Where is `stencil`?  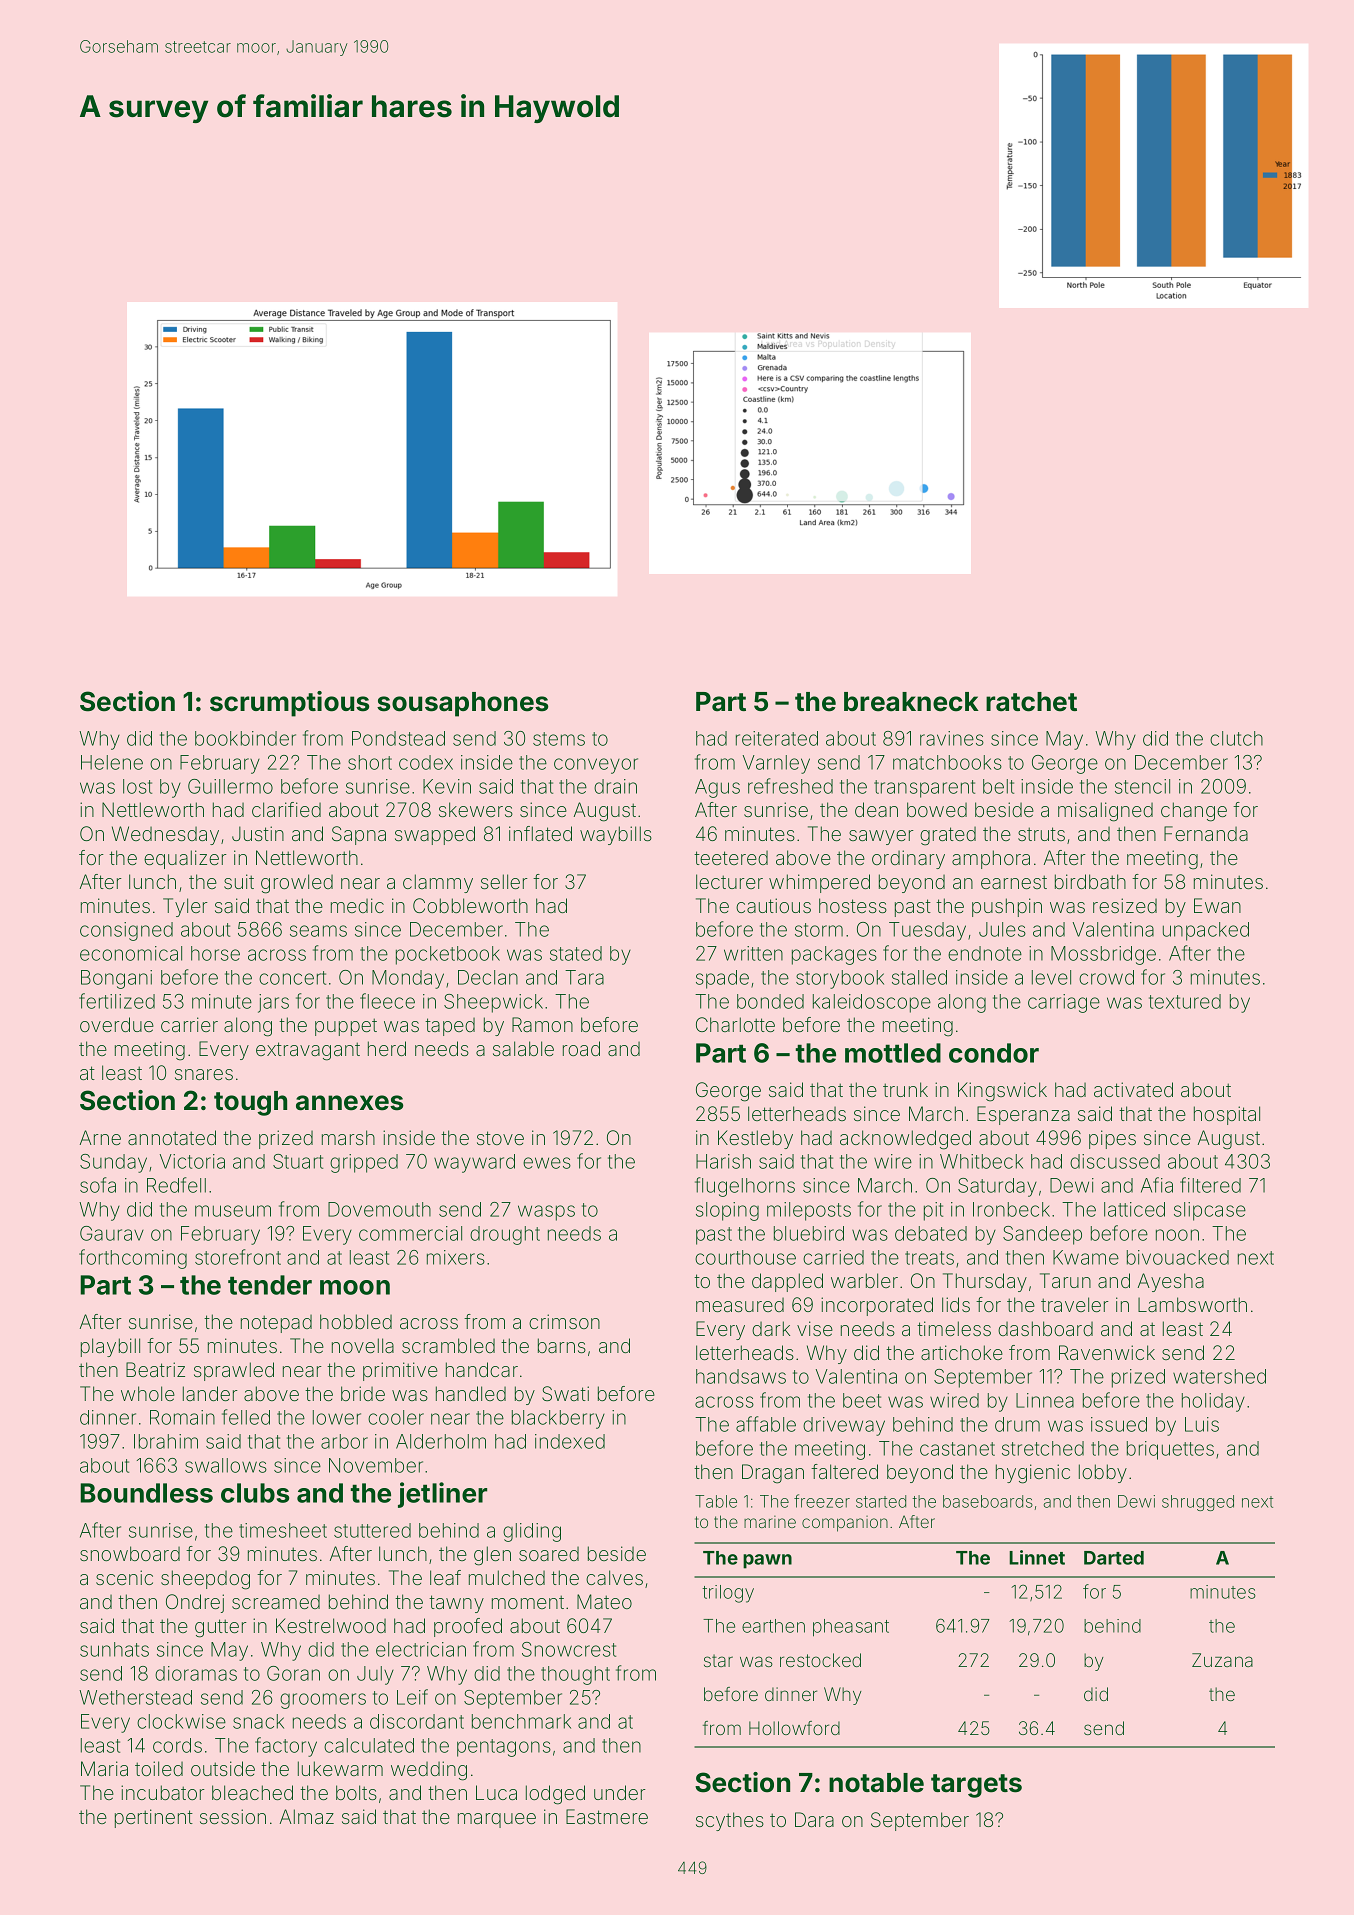 stencil is located at coordinates (1142, 786).
